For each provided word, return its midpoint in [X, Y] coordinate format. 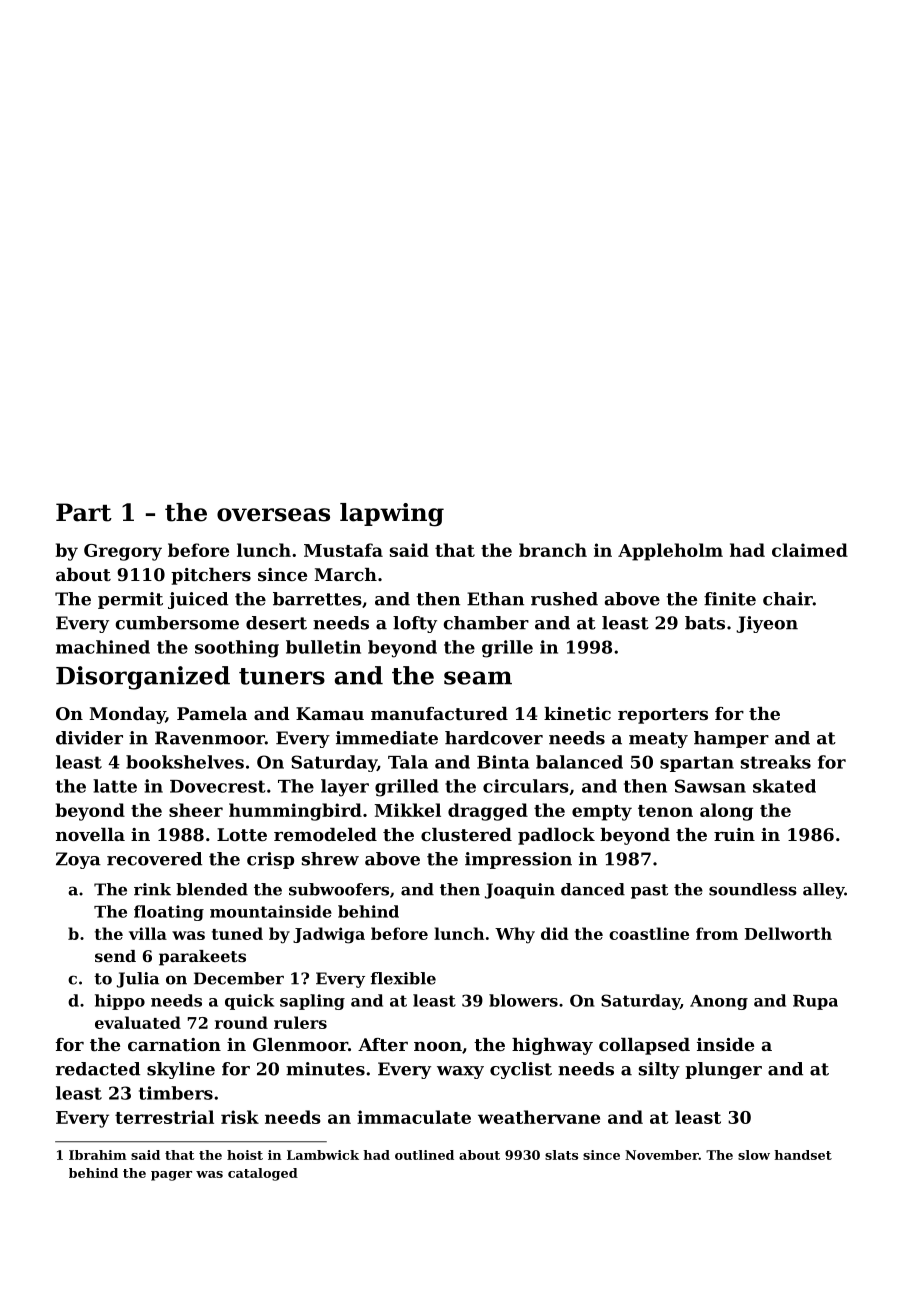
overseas [273, 515]
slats [561, 1155]
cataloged [263, 1174]
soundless [753, 889]
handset [803, 1155]
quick [249, 1002]
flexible [403, 978]
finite [730, 599]
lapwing [392, 515]
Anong [719, 1002]
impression [518, 860]
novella [90, 834]
